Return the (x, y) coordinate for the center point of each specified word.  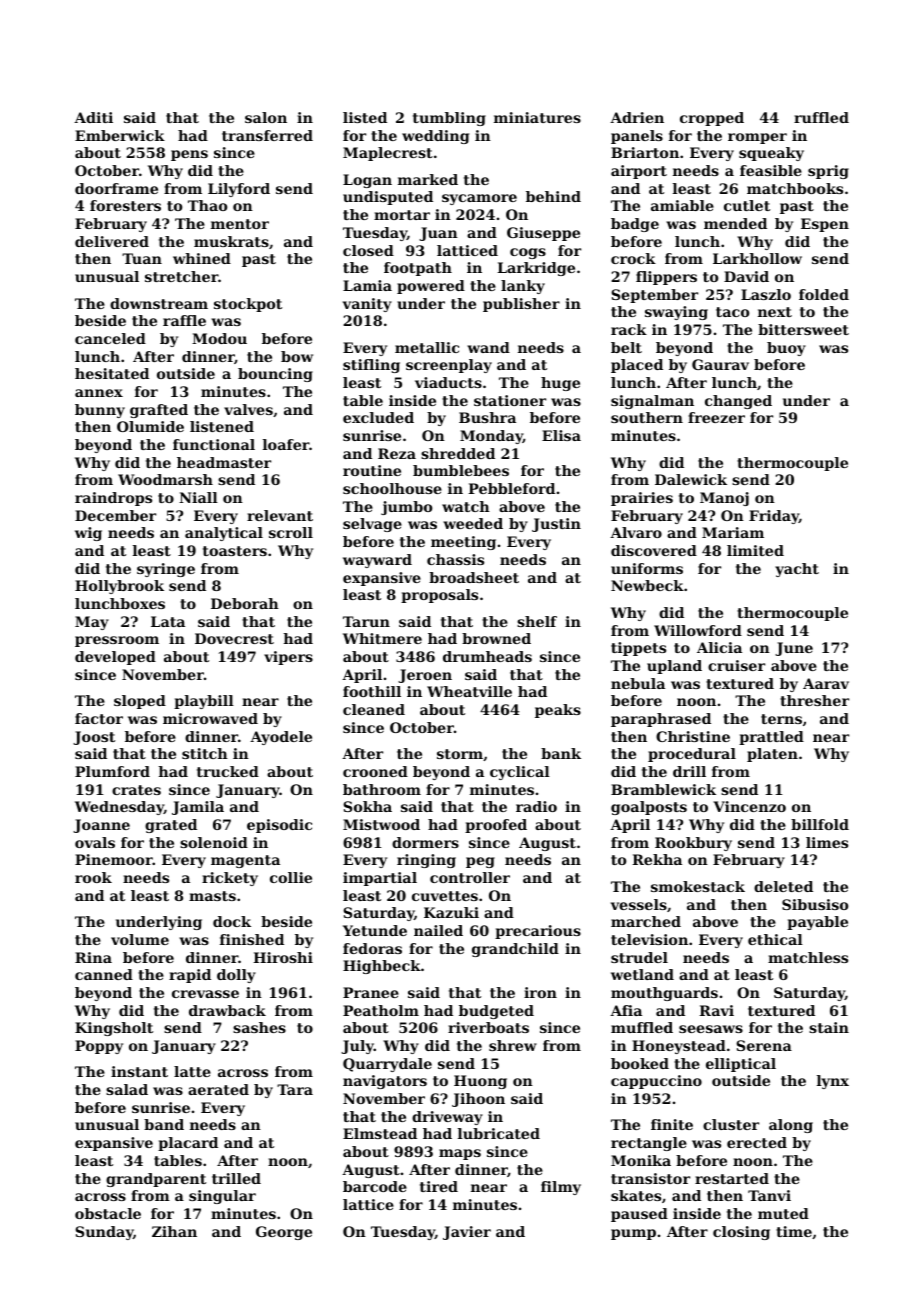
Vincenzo (749, 806)
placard (188, 1144)
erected (757, 1142)
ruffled (821, 117)
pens (189, 155)
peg (480, 862)
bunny (100, 411)
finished (252, 939)
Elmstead (380, 1133)
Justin (556, 525)
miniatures (537, 117)
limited (755, 550)
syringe (166, 570)
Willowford (698, 630)
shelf (537, 621)
